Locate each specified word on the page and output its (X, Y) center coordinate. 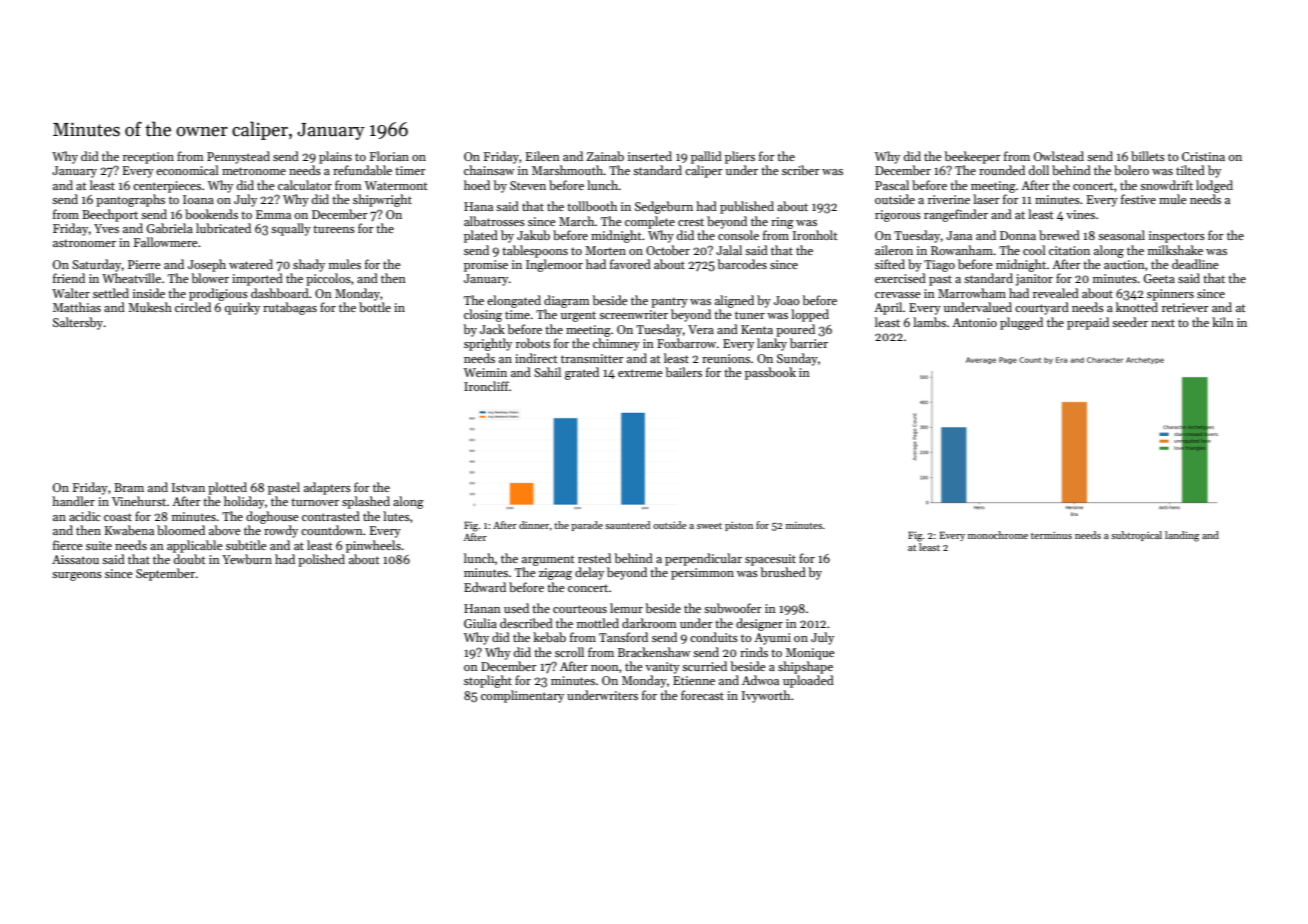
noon (605, 668)
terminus (1051, 535)
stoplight (488, 681)
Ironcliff (486, 386)
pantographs (130, 200)
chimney (616, 344)
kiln (1223, 322)
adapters (327, 488)
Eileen (543, 156)
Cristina (1203, 156)
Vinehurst (139, 501)
